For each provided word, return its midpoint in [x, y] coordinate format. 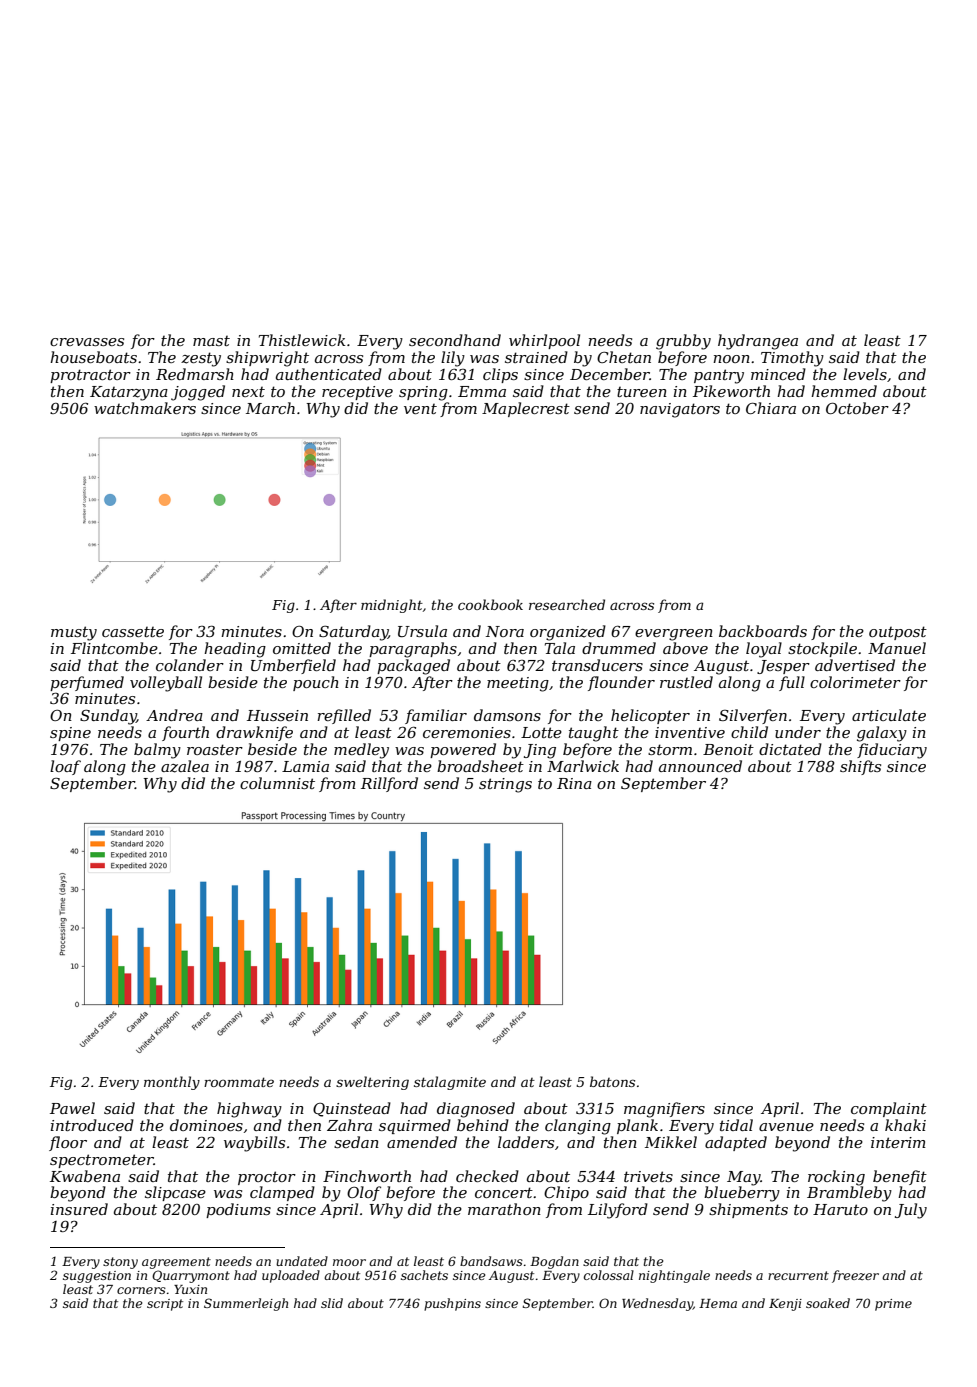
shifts [860, 767]
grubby [683, 342]
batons [612, 1081]
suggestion [97, 1277]
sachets [424, 1275]
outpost [898, 633]
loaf [65, 767]
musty [74, 633]
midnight [392, 606]
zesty [201, 359]
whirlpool [544, 341]
